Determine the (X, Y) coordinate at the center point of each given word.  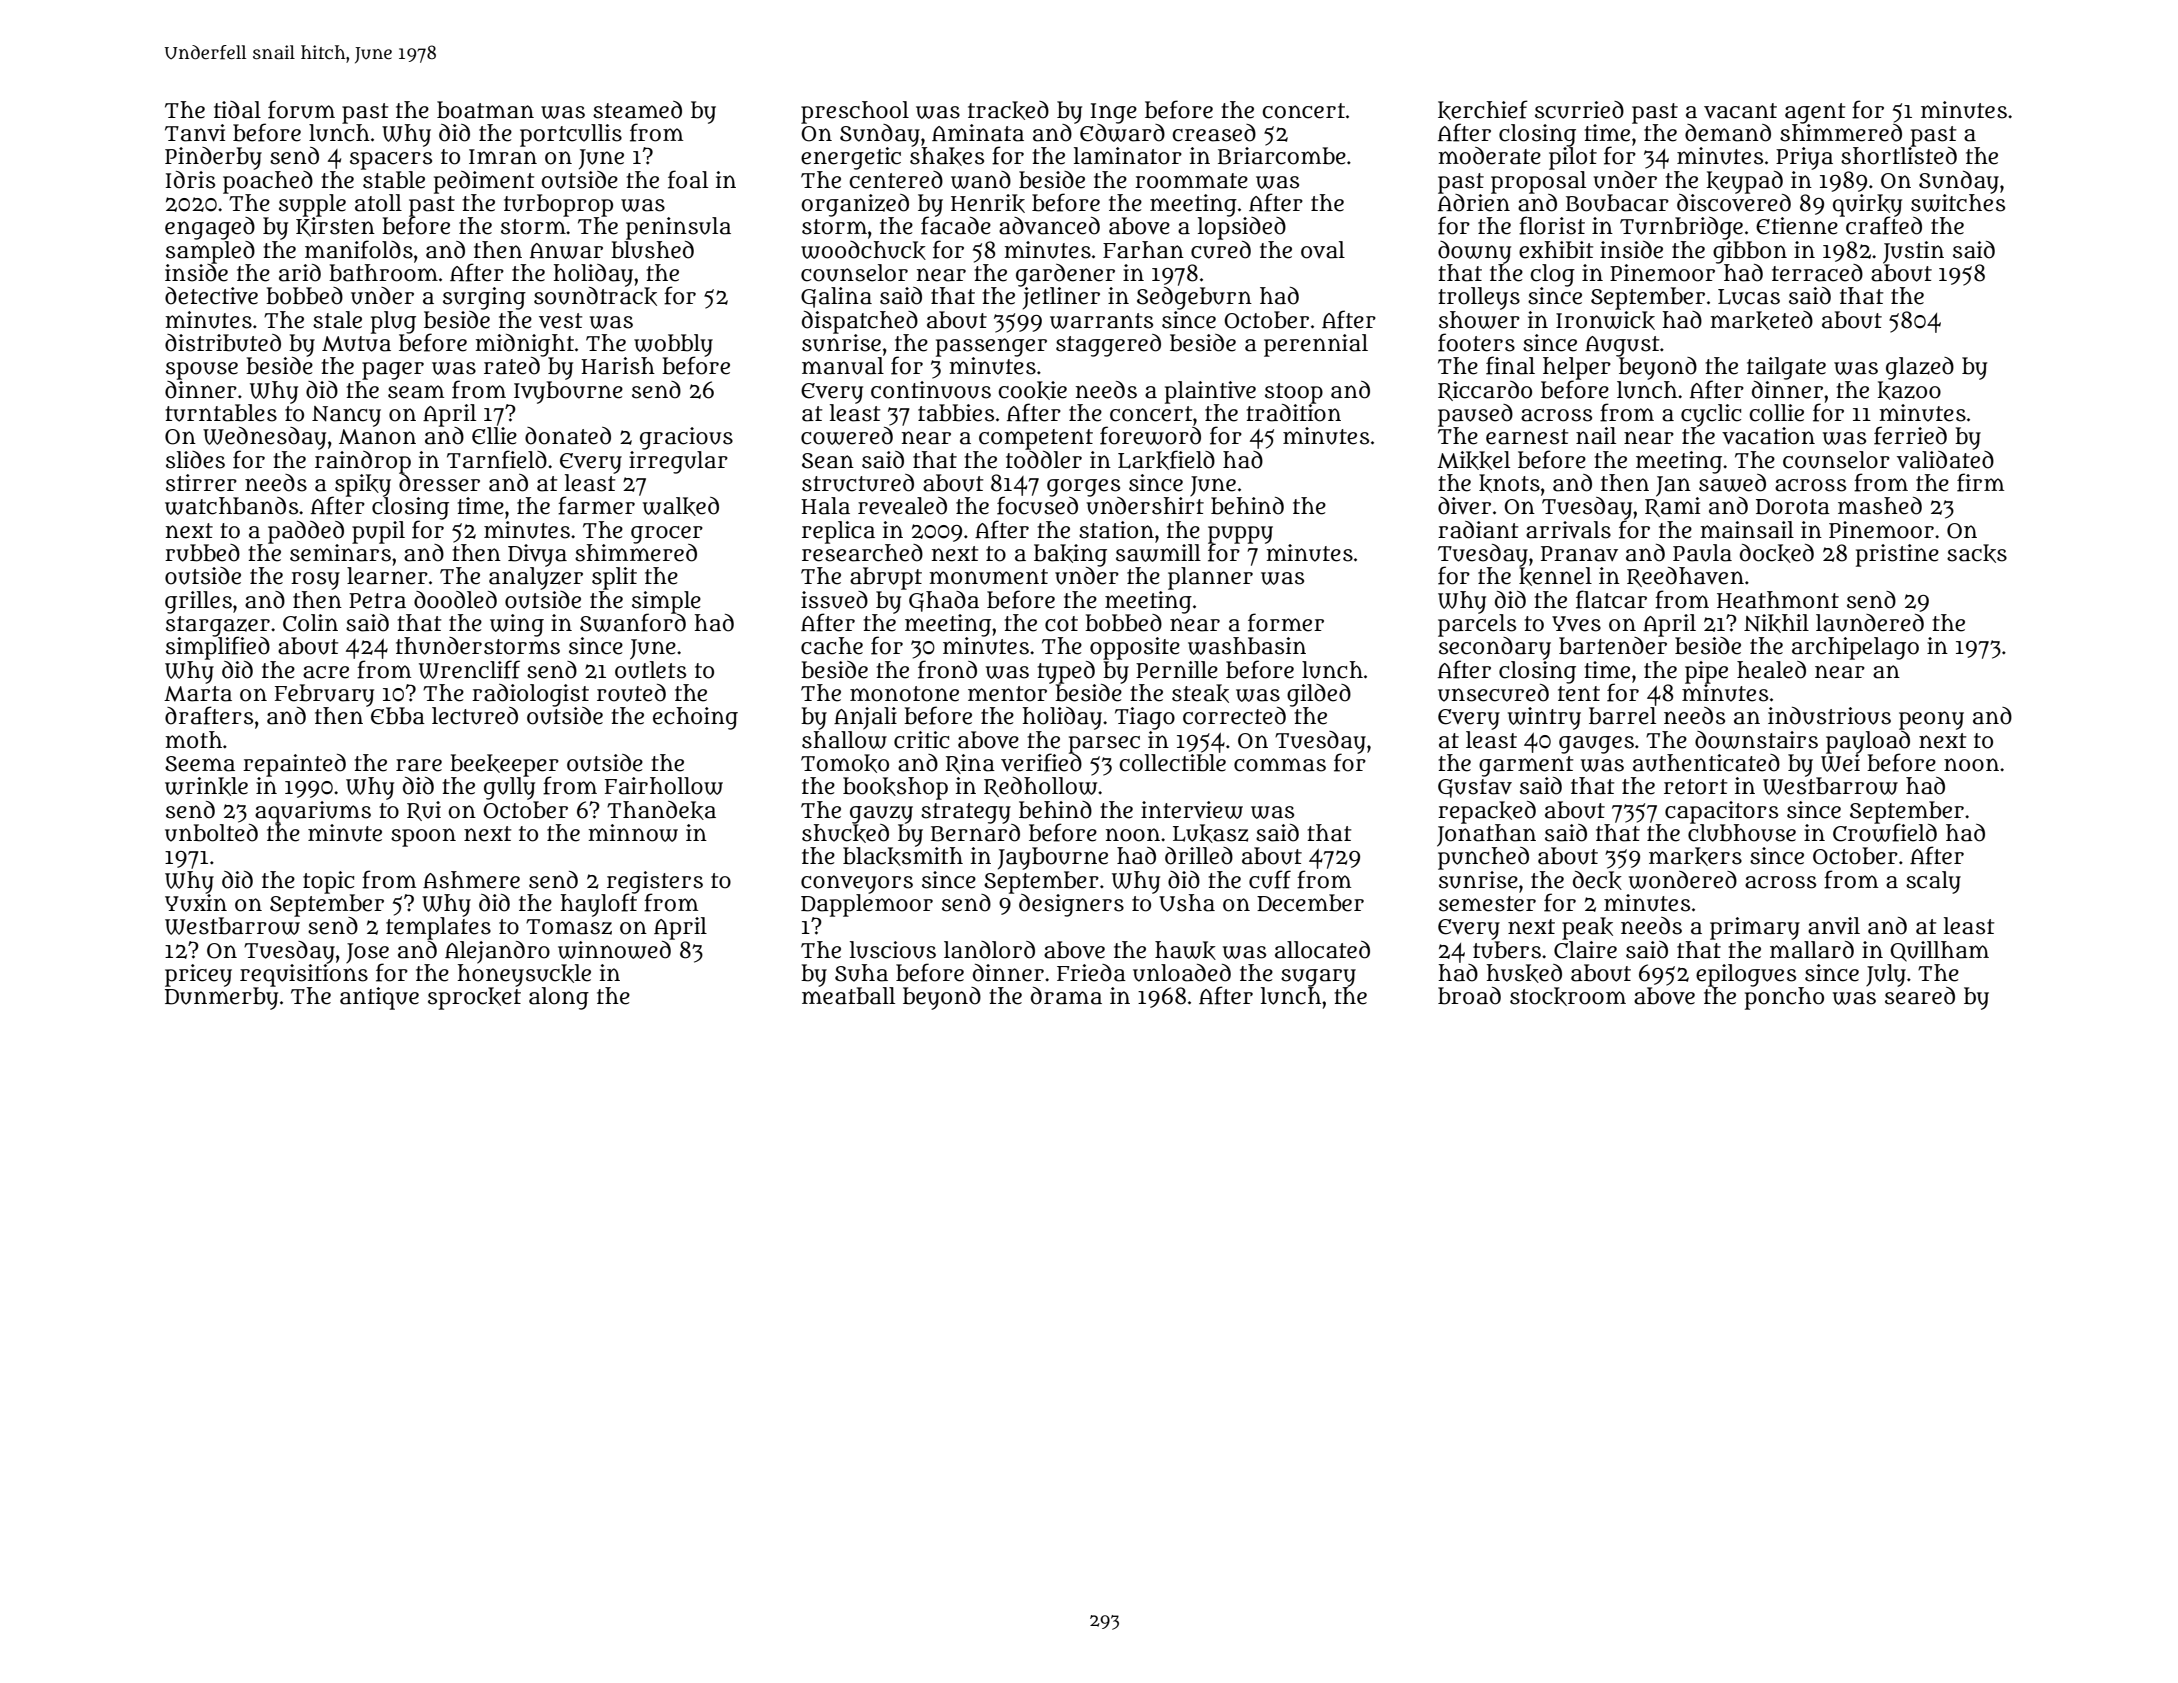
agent (1815, 113)
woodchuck (863, 250)
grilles (198, 602)
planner (1210, 578)
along (559, 998)
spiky (362, 485)
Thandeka (661, 810)
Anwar (566, 251)
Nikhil (1776, 623)
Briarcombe (1282, 156)
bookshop (895, 788)
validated (1945, 460)
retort (1695, 787)
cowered (847, 436)
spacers (391, 161)
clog (1552, 275)
